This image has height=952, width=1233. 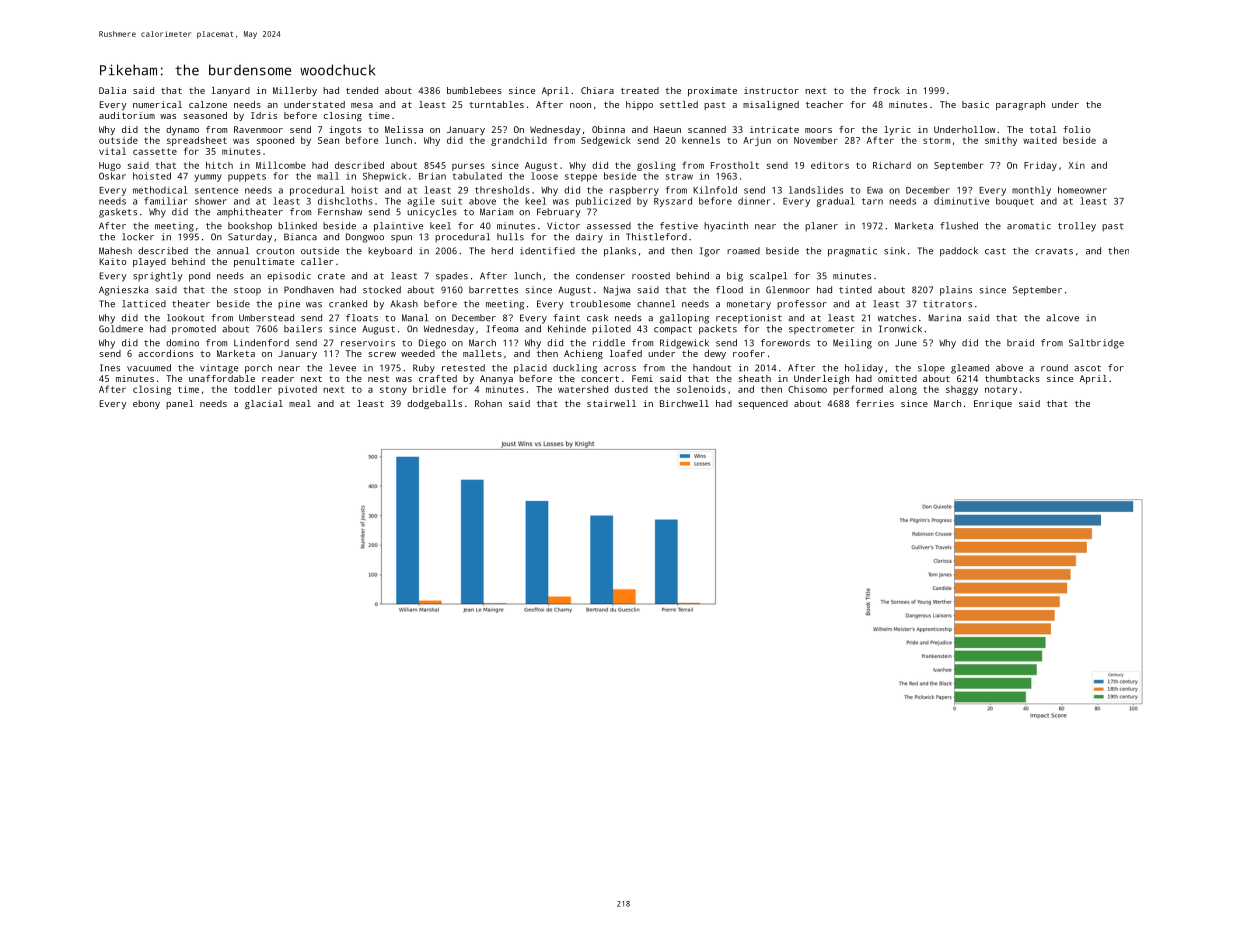 What do you see at coordinates (452, 277) in the image?
I see `spades` at bounding box center [452, 277].
